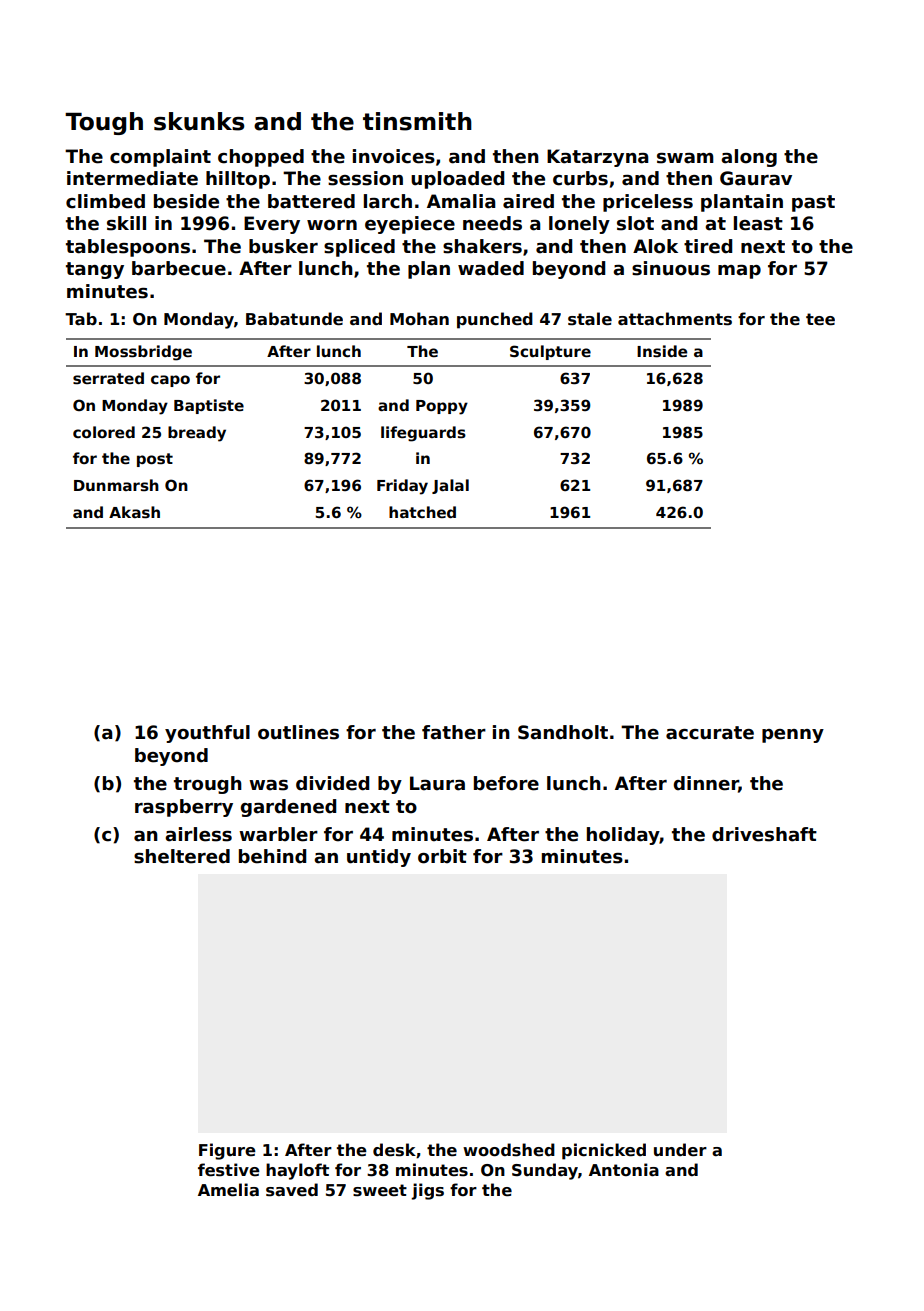 The height and width of the image is (1311, 924). I want to click on Figure, so click(227, 1151).
